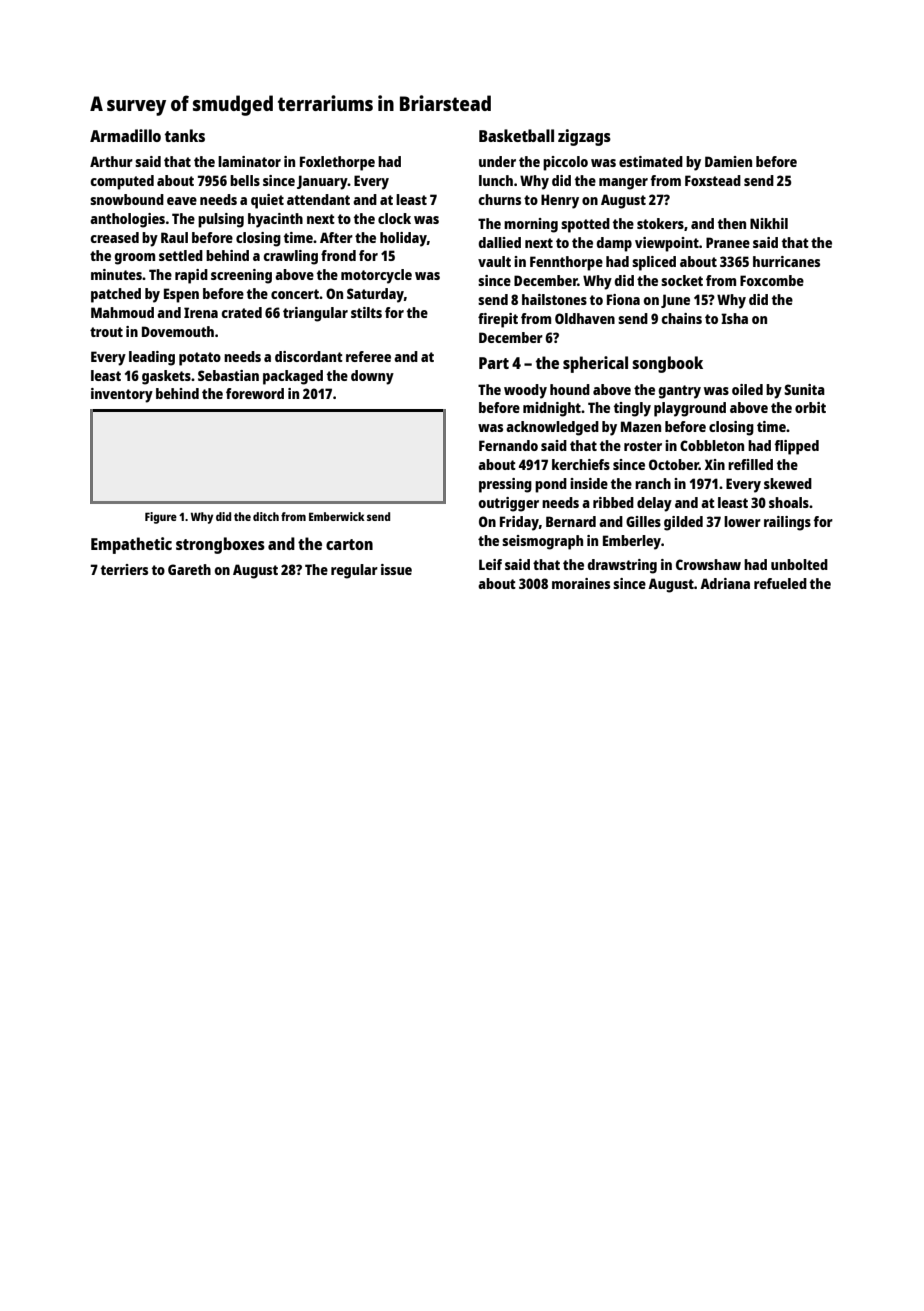 The height and width of the screenshot is (1311, 924). Describe the element at coordinates (581, 583) in the screenshot. I see `moraines` at that location.
